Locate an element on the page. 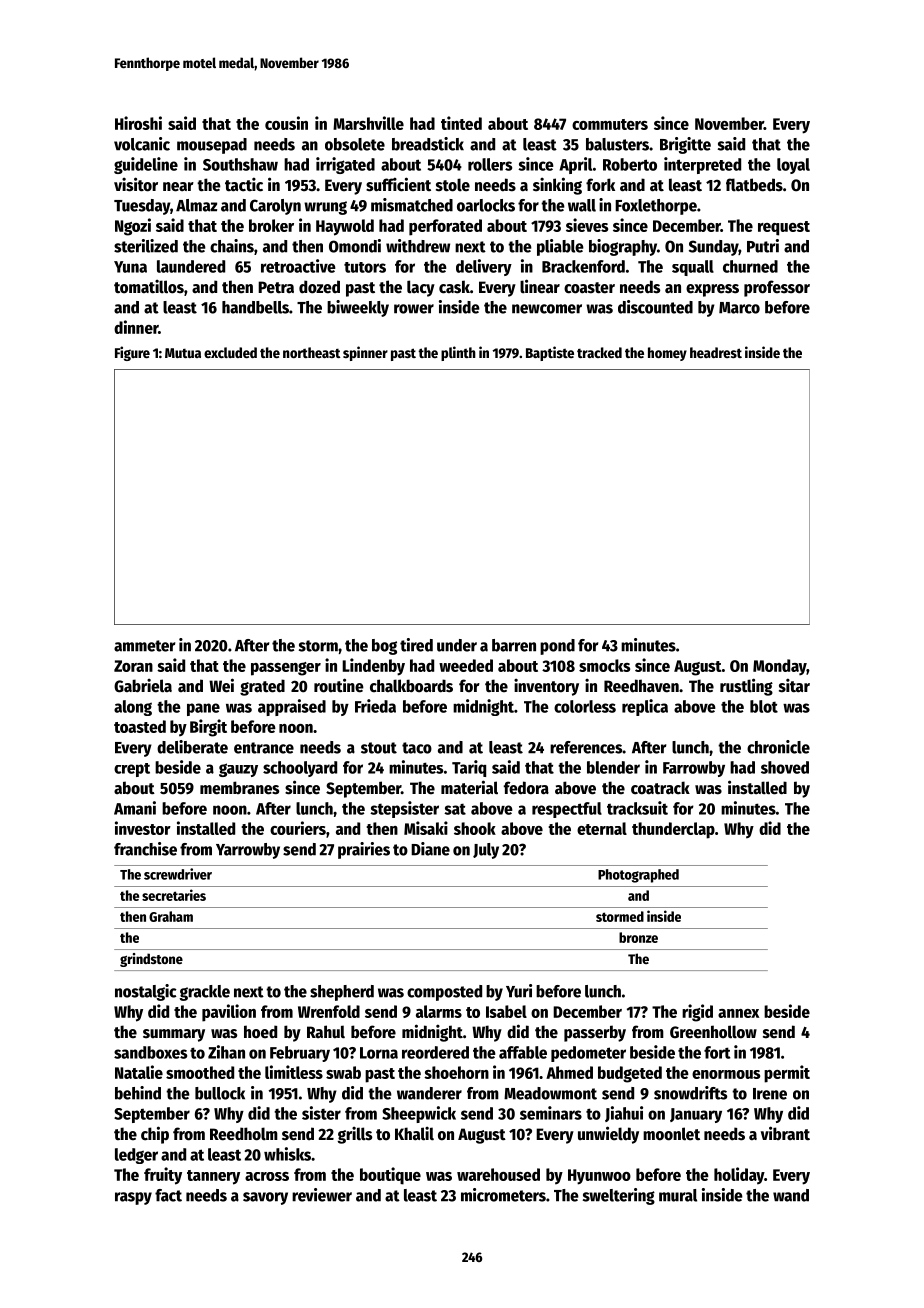 The width and height of the image is (924, 1308). dozed is located at coordinates (319, 287).
